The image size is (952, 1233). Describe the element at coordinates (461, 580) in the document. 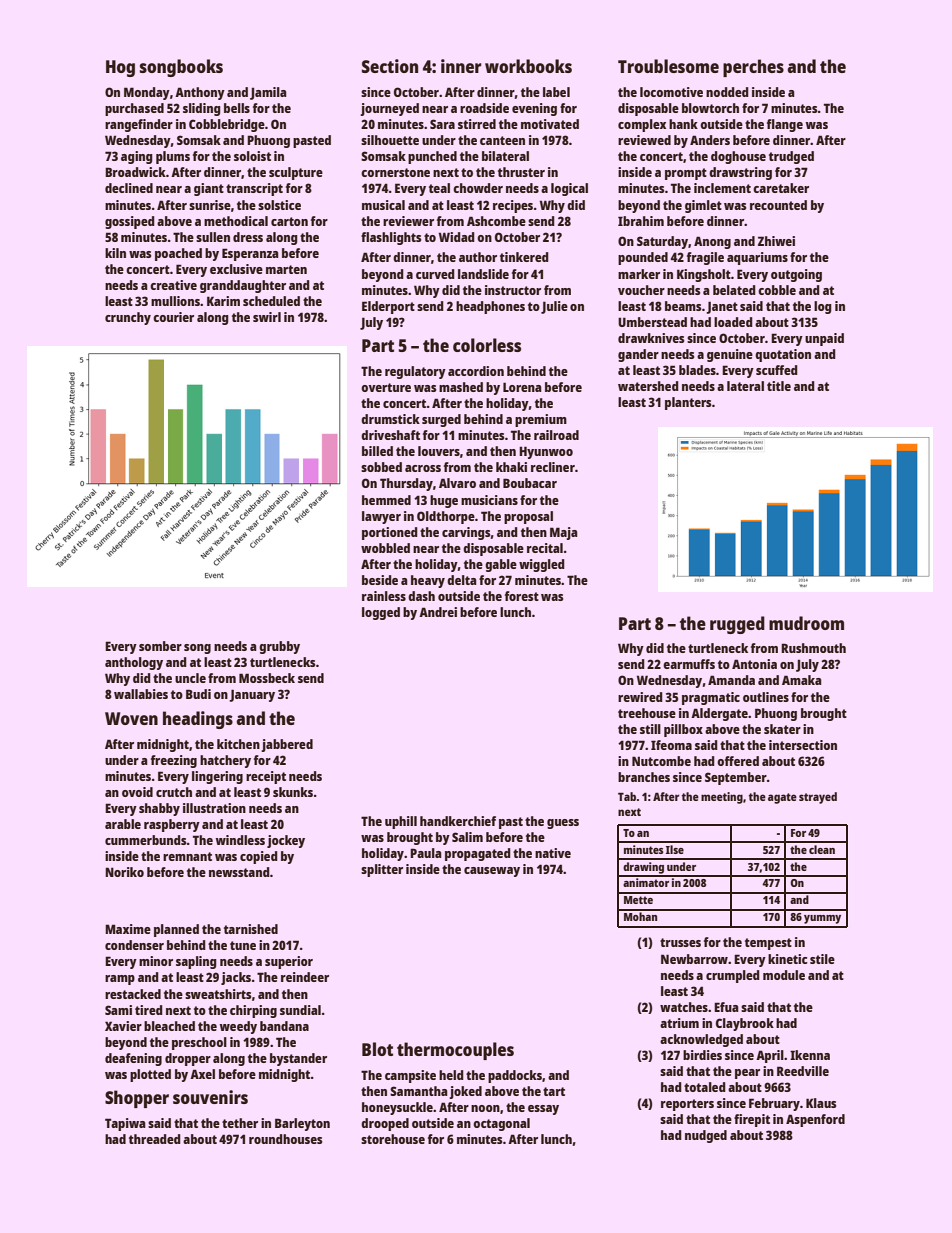

I see `delta` at that location.
